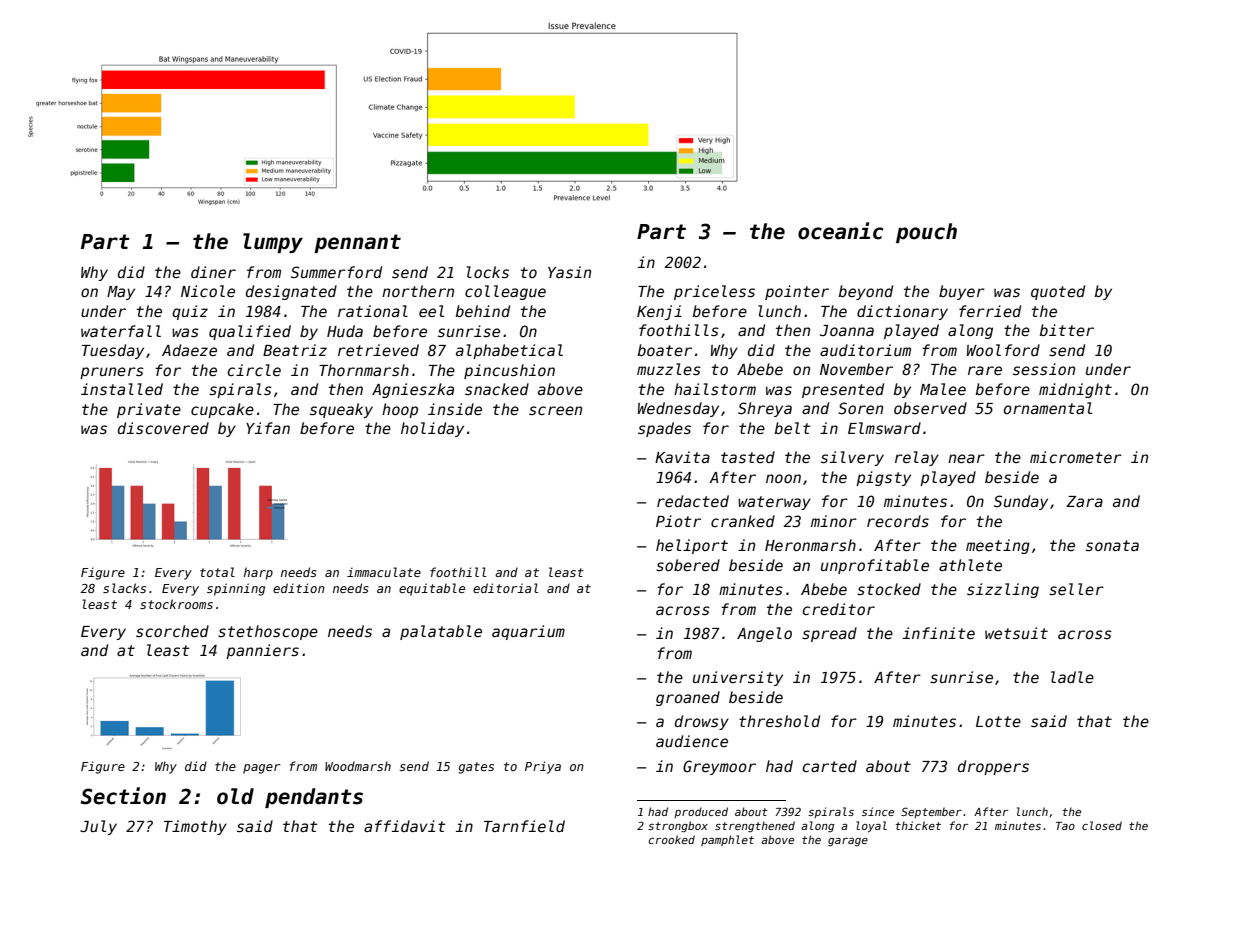  I want to click on Tarnfield, so click(524, 826).
